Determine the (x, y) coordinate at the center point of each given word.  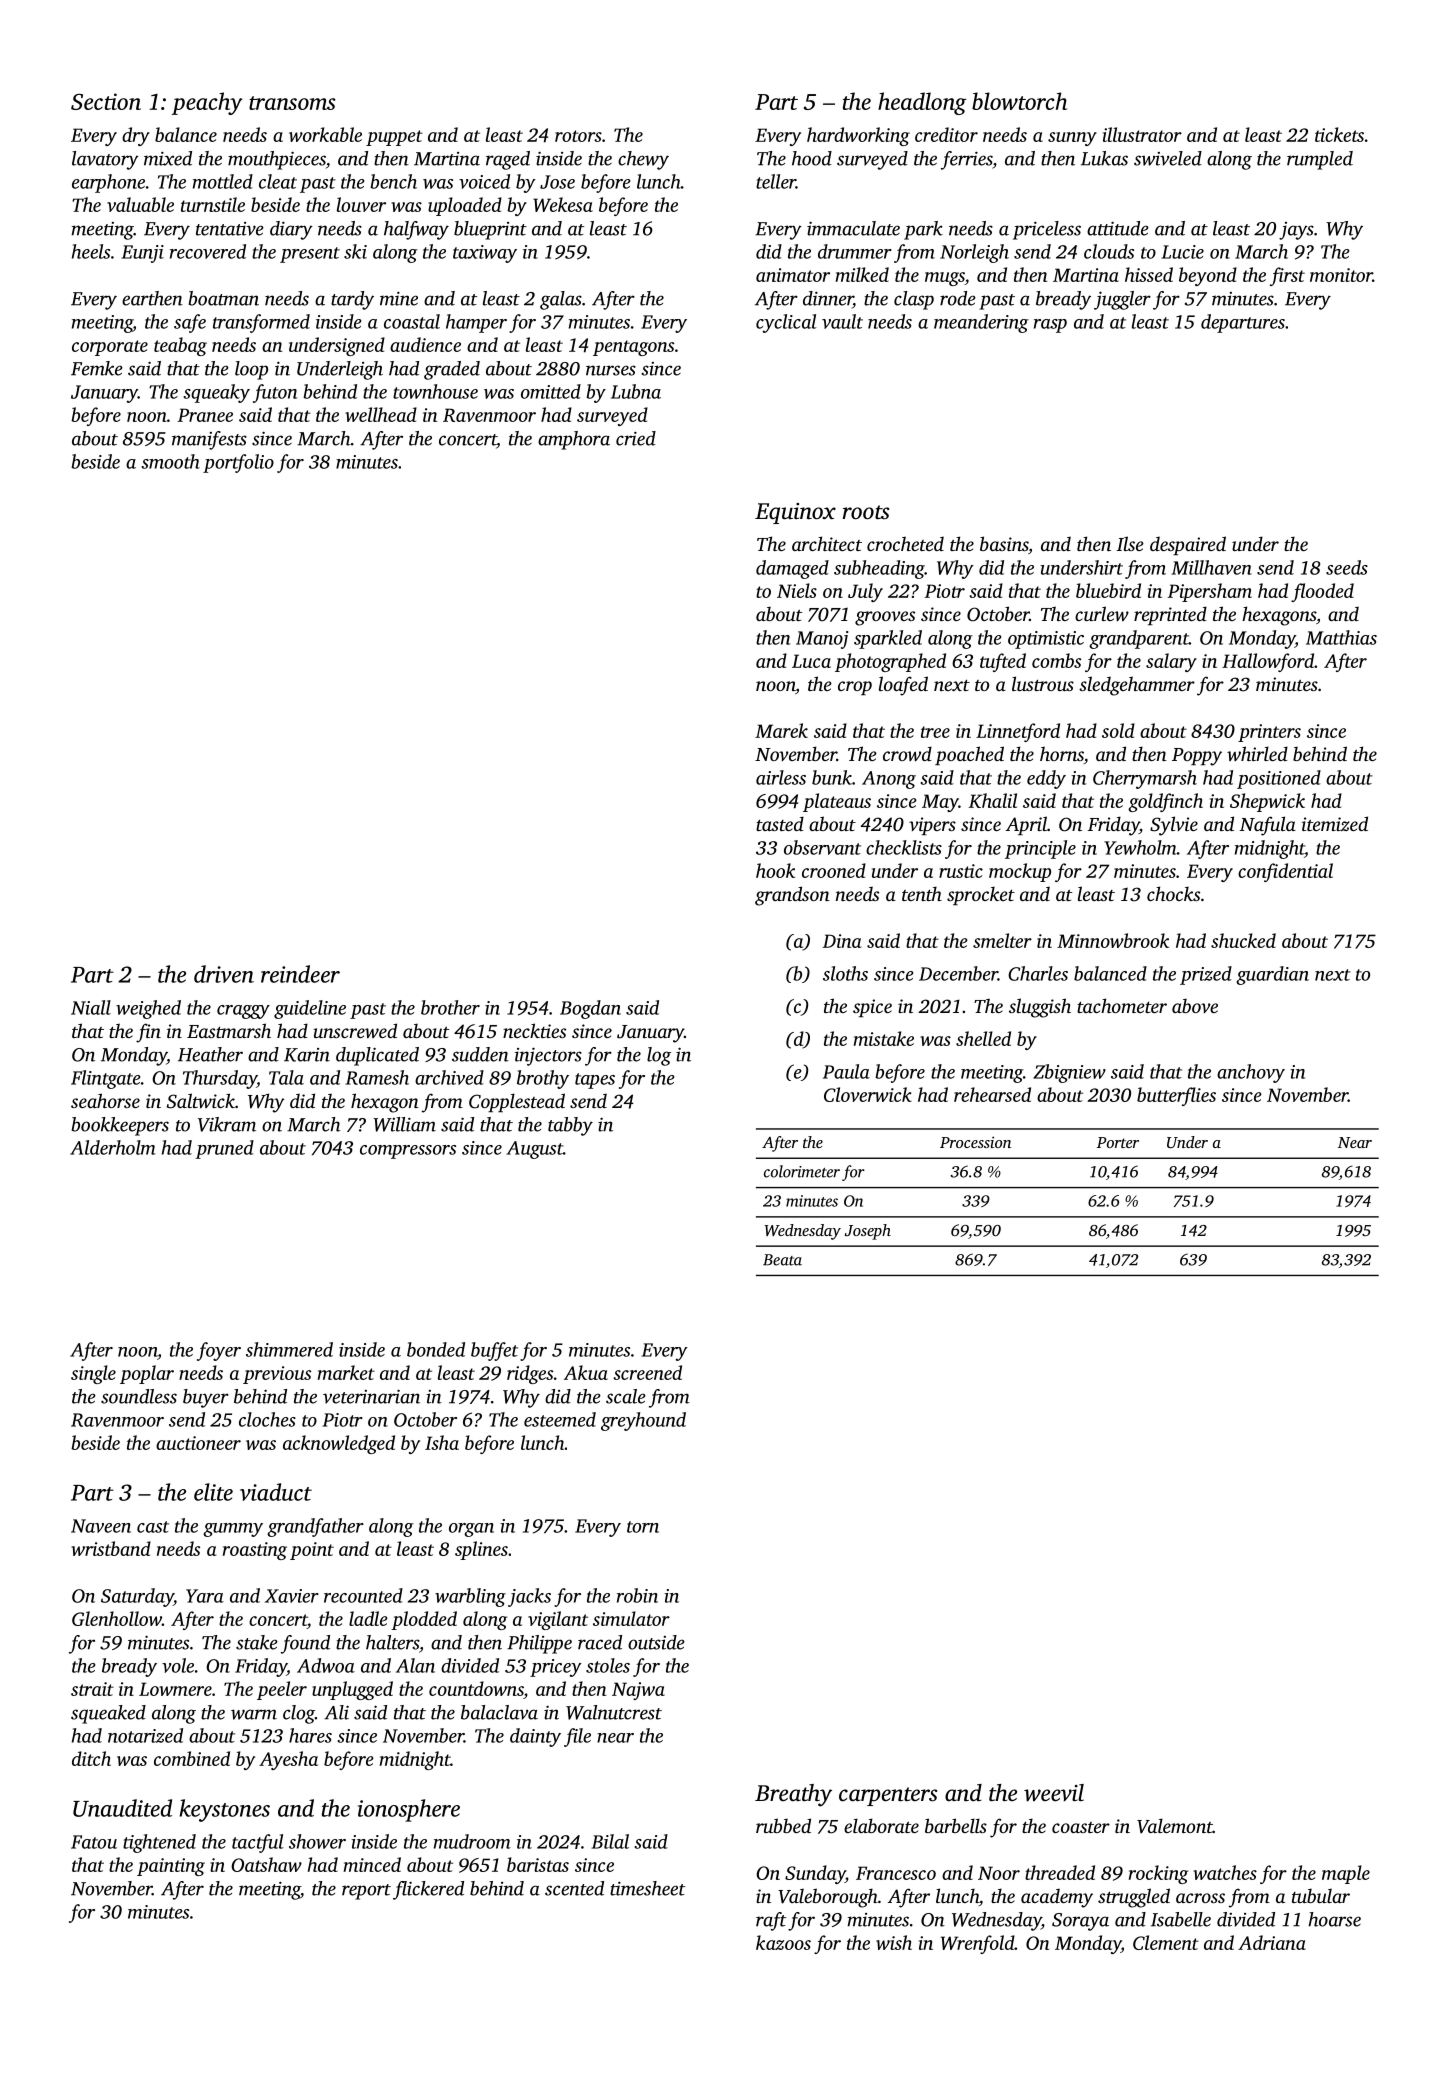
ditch (91, 1758)
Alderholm (113, 1147)
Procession (975, 1142)
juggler (1122, 300)
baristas (538, 1864)
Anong (889, 780)
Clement (1166, 1942)
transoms (292, 103)
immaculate (853, 228)
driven (224, 974)
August (534, 1150)
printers (1269, 733)
